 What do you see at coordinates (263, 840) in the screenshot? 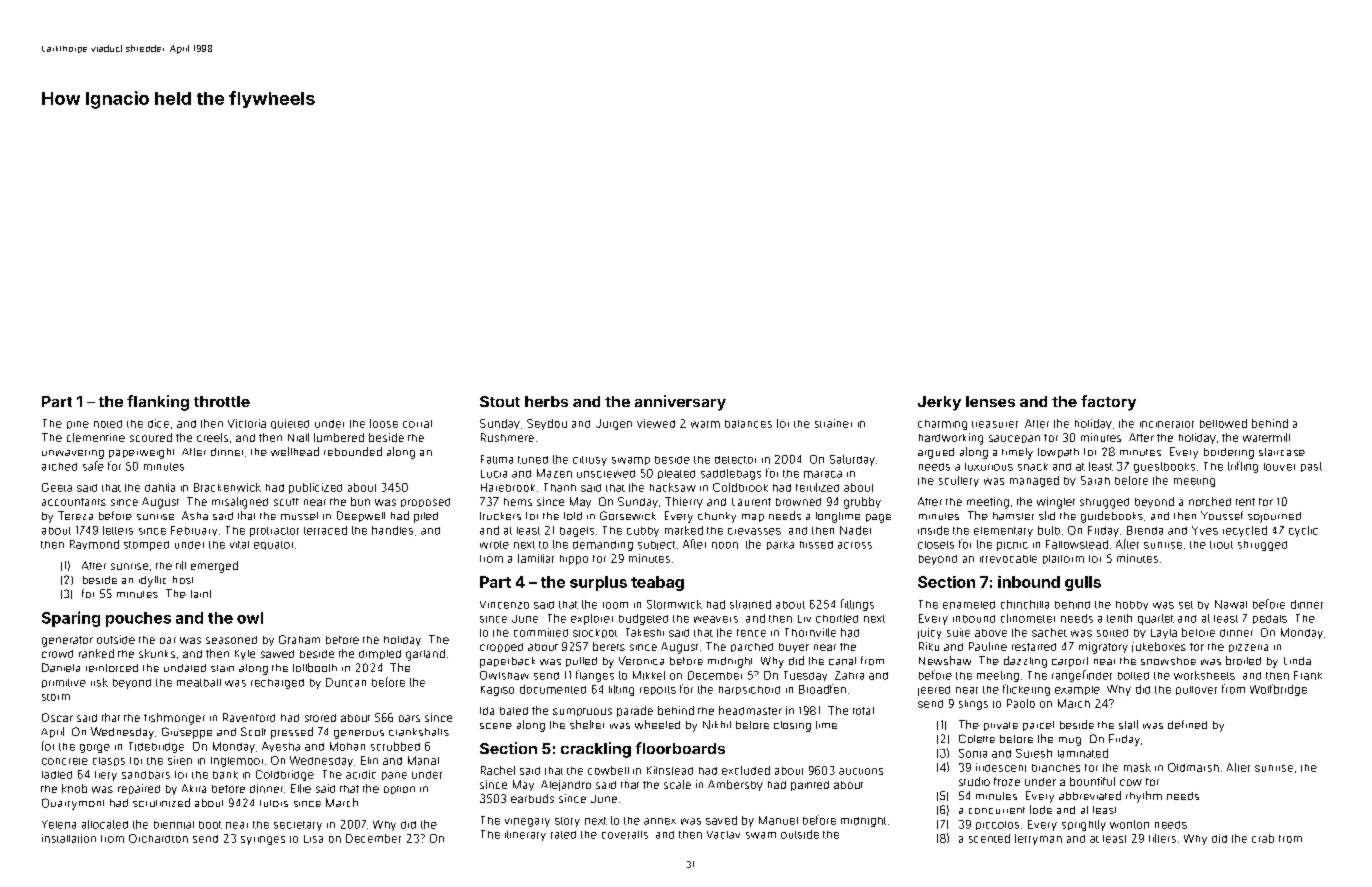
I see `syringes` at bounding box center [263, 840].
